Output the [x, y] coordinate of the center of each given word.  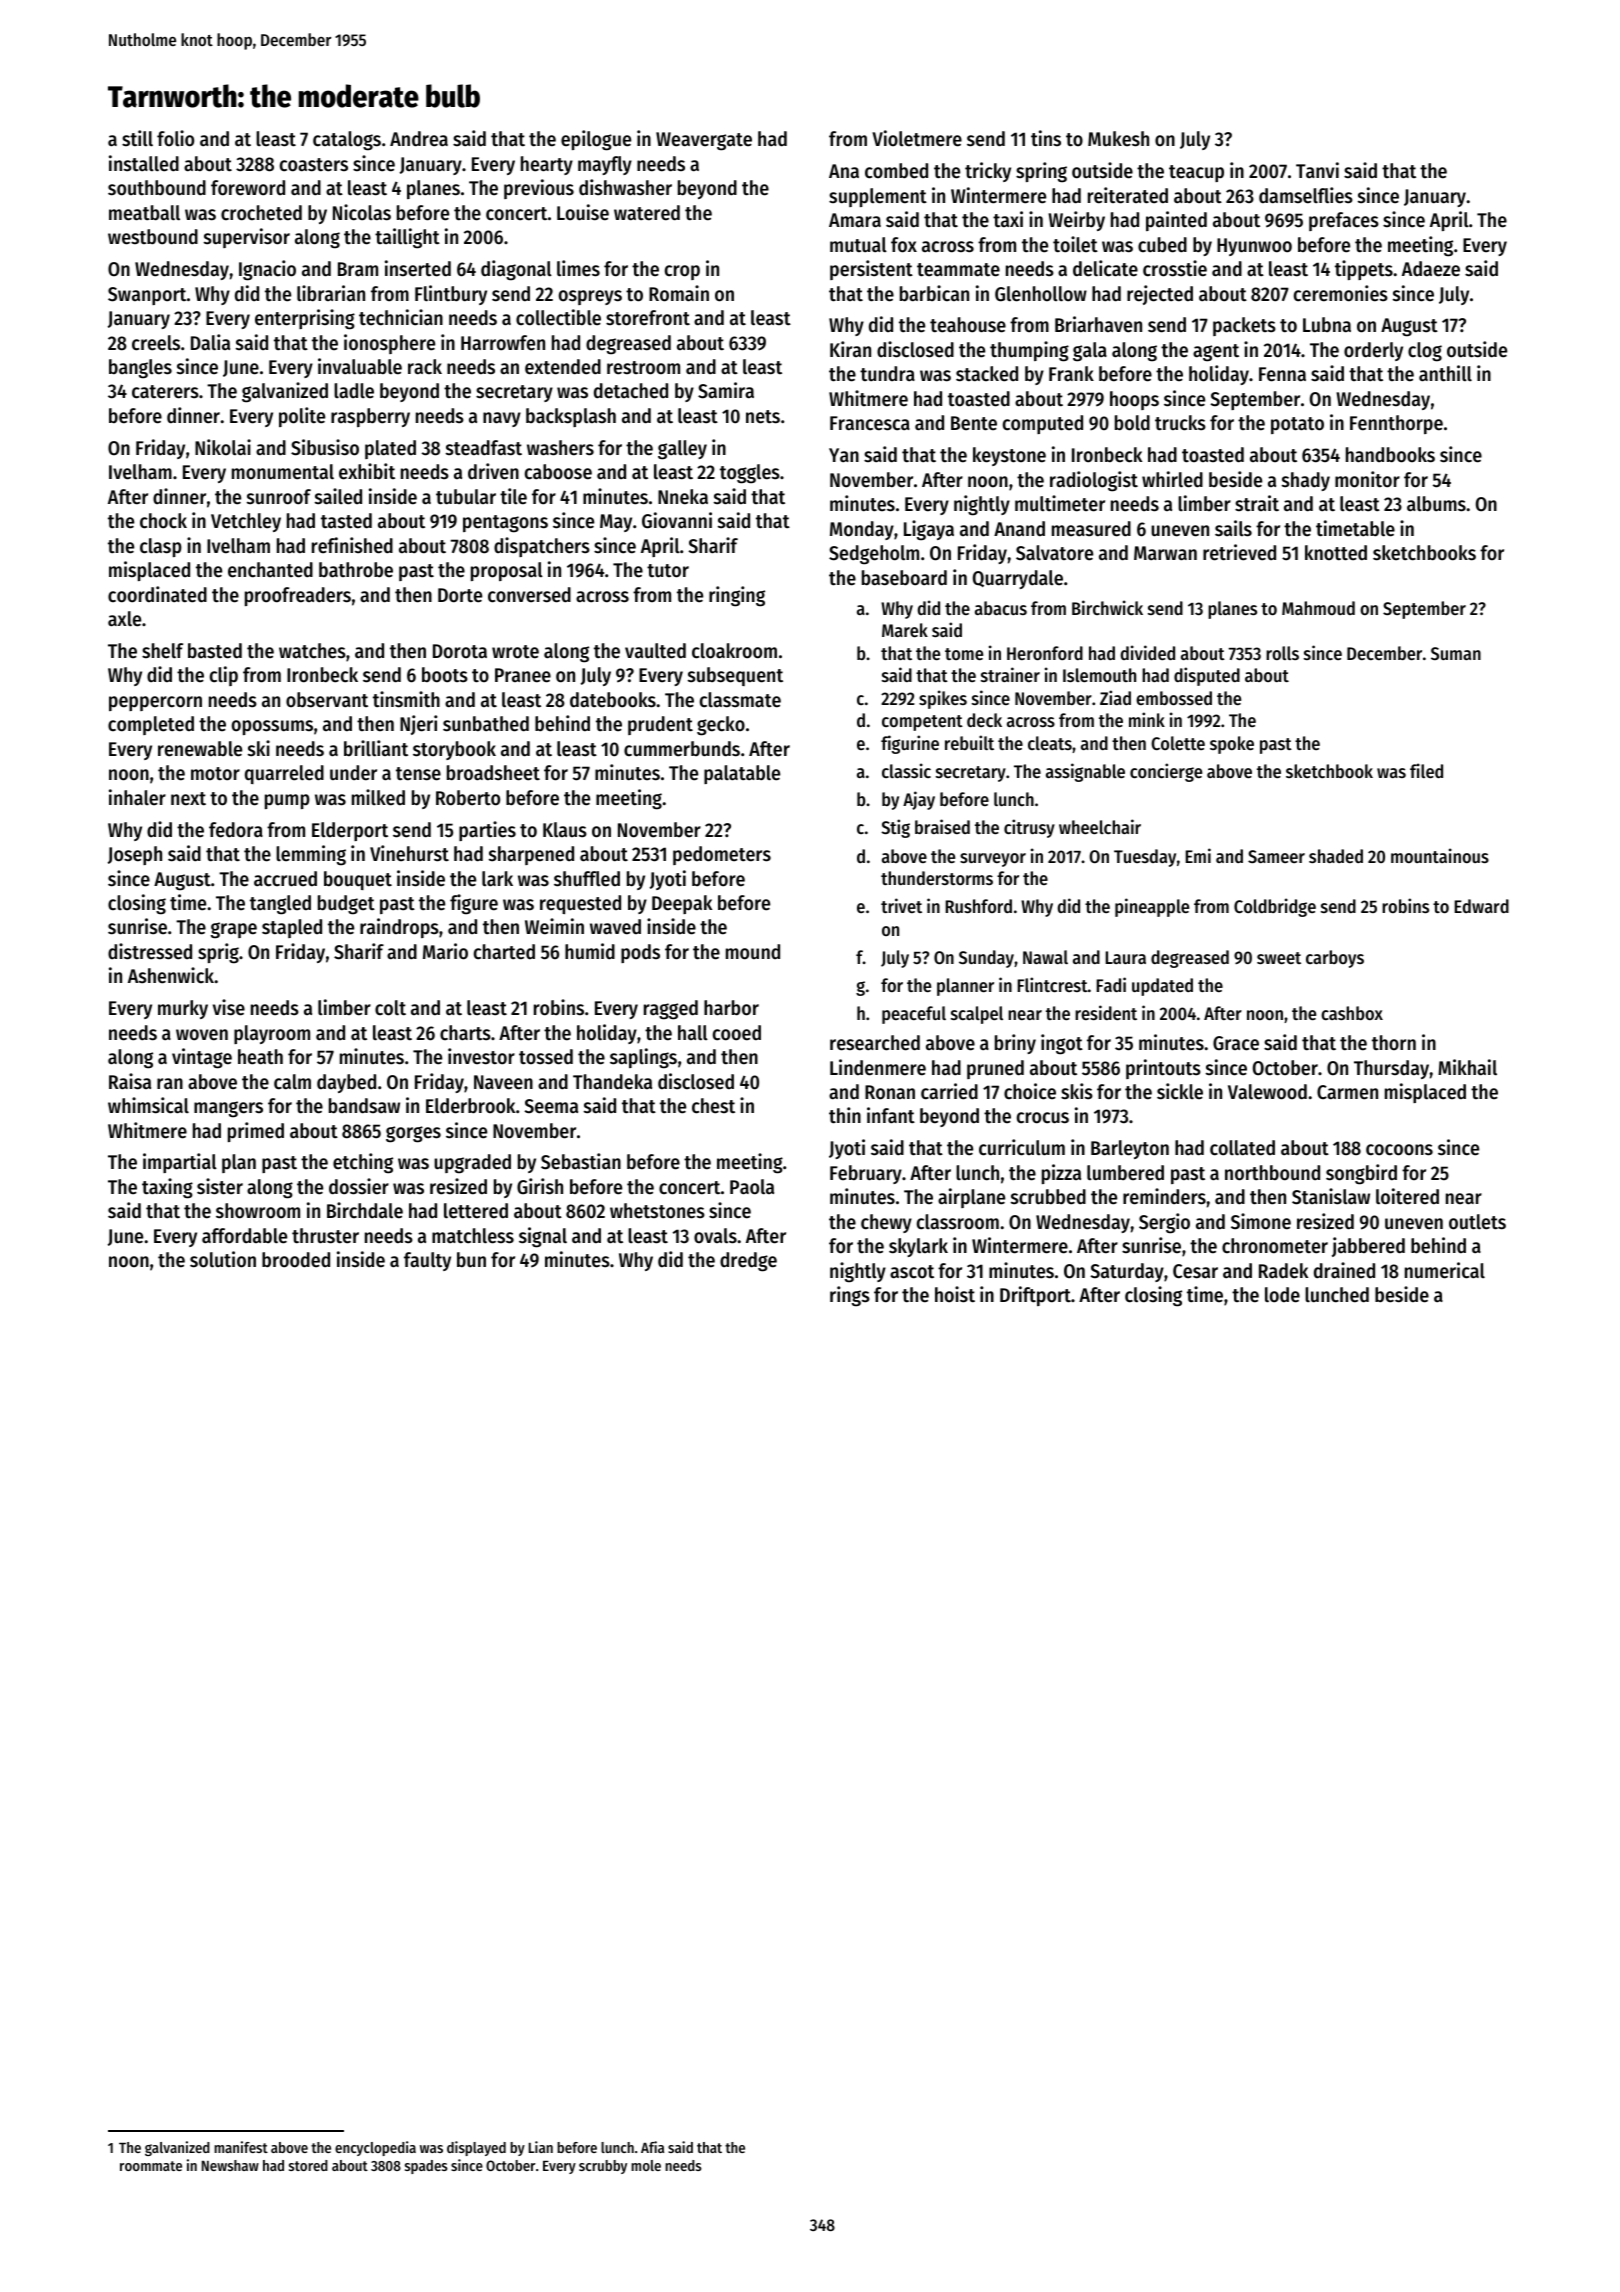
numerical [1445, 1270]
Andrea [419, 139]
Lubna [1327, 325]
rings [850, 1296]
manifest [241, 2147]
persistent [871, 270]
